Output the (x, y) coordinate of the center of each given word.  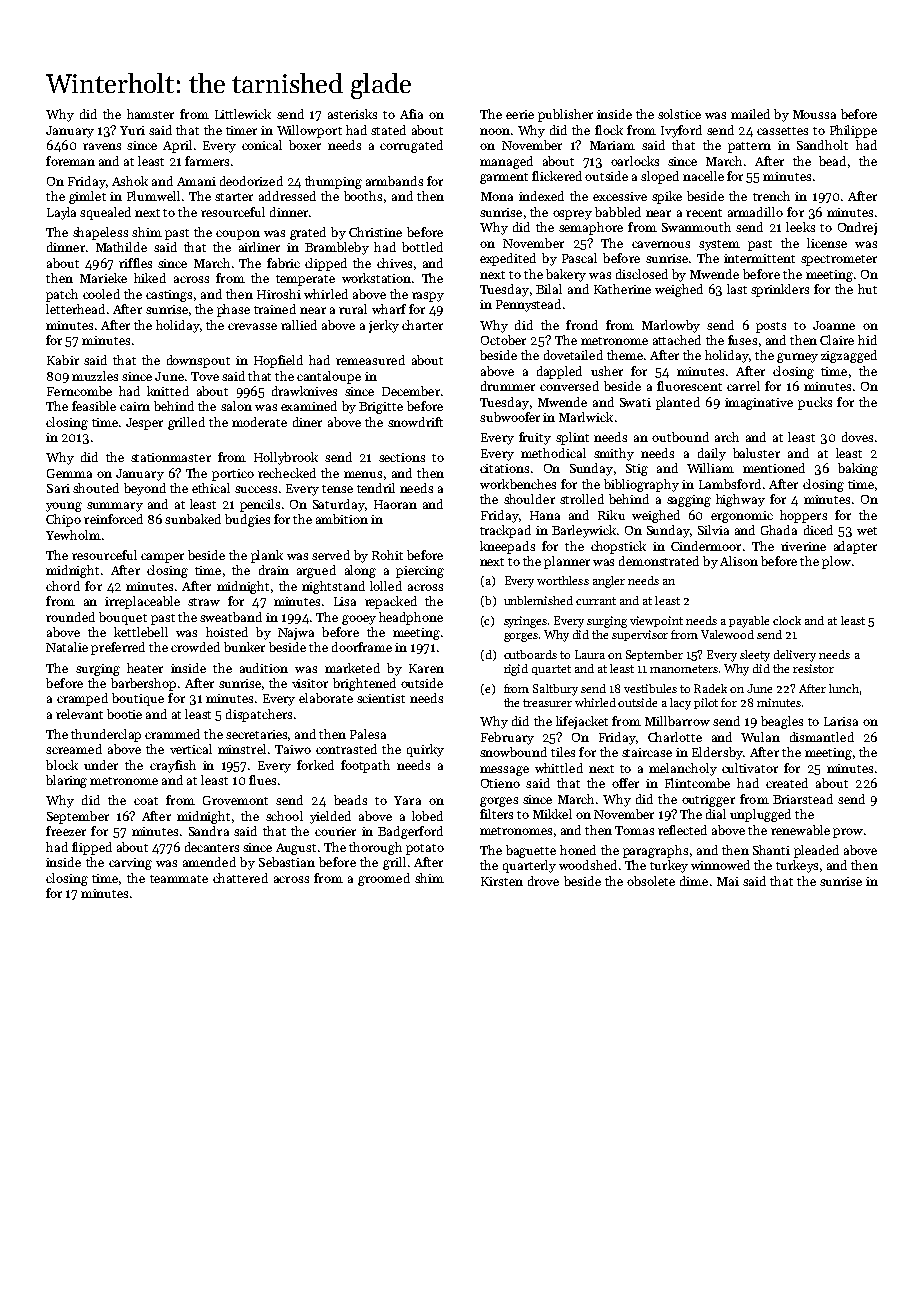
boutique (138, 699)
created (787, 783)
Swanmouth (696, 227)
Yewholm (73, 535)
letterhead (75, 309)
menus (363, 474)
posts (771, 327)
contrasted (346, 749)
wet (867, 531)
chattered (240, 878)
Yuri (132, 130)
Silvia (713, 530)
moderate (259, 422)
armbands (394, 181)
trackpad (505, 531)
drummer (508, 386)
